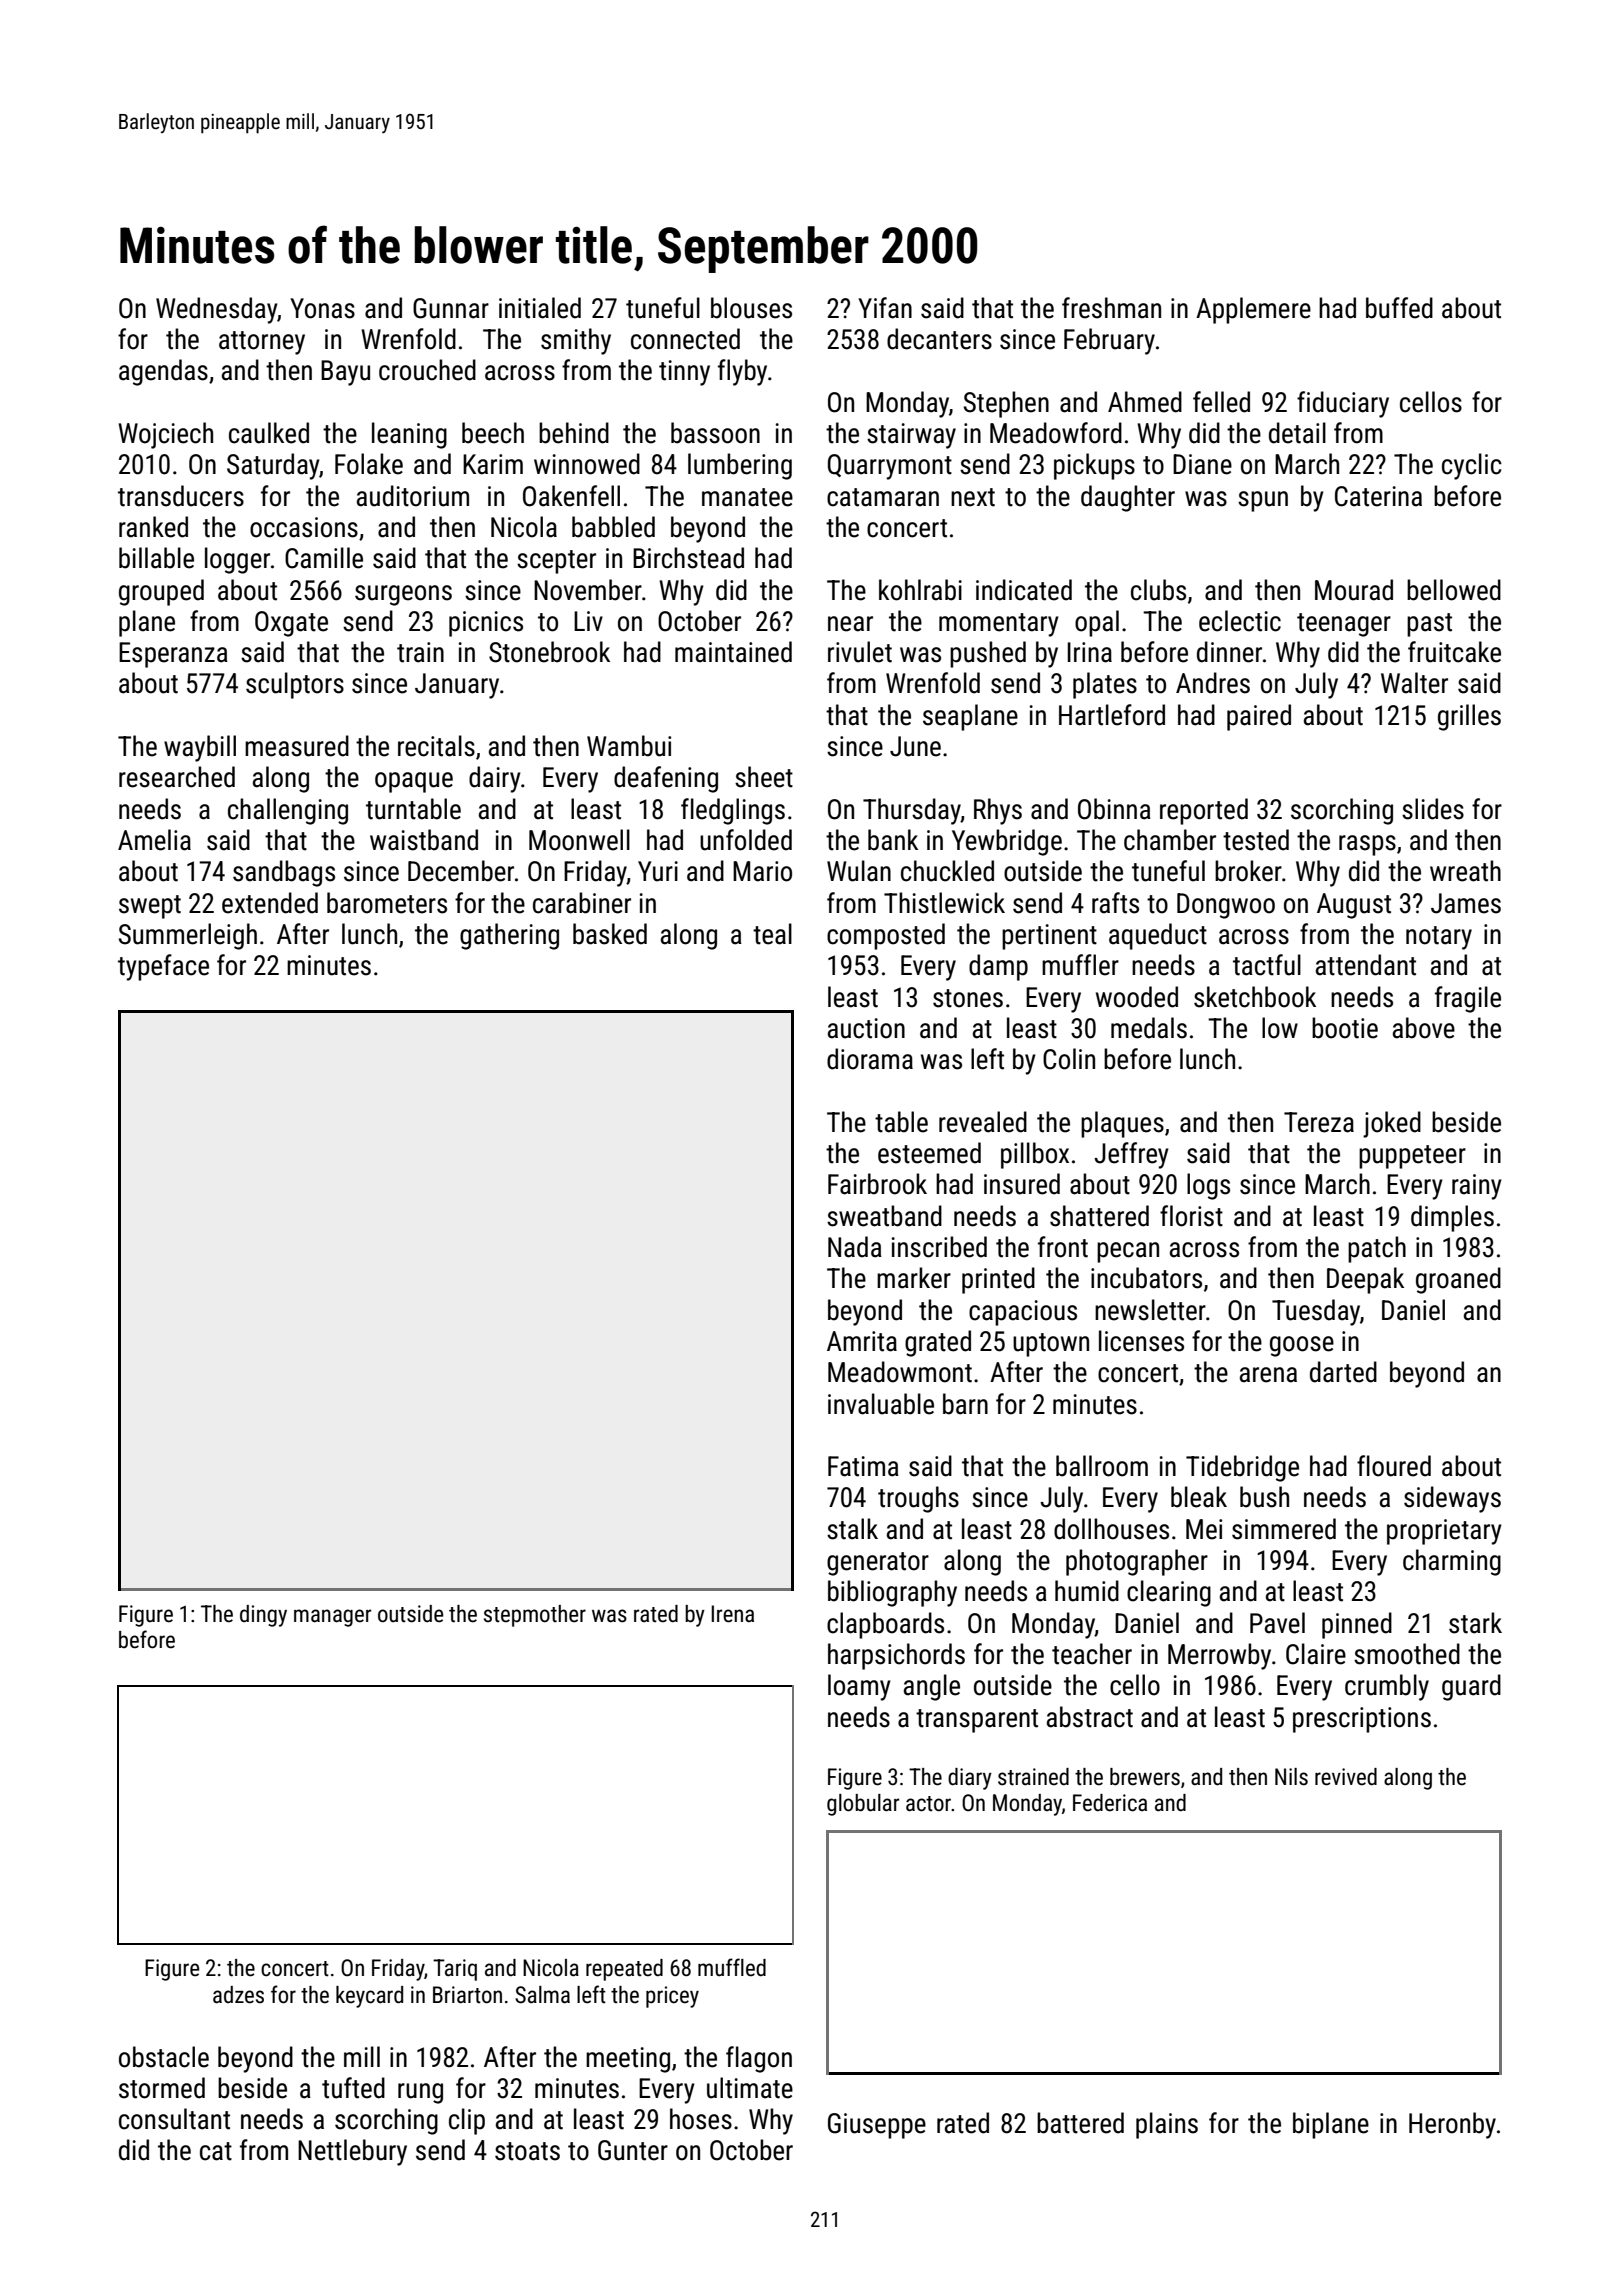 This screenshot has height=2292, width=1620. Describe the element at coordinates (1167, 2125) in the screenshot. I see `plains` at that location.
